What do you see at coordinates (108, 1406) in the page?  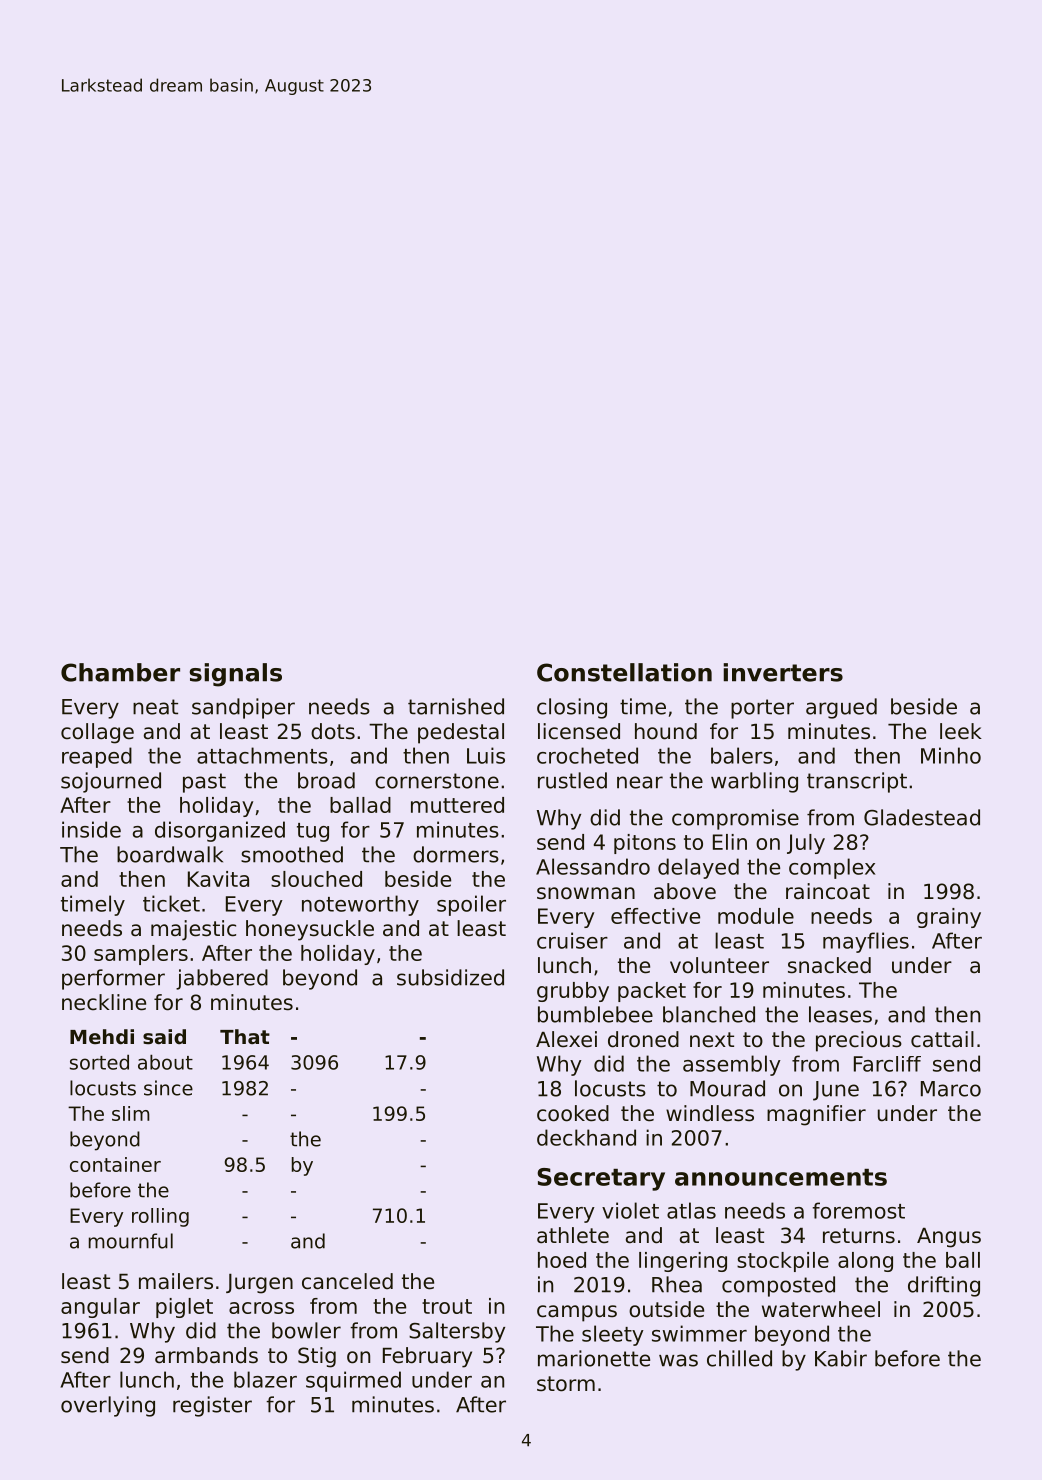 I see `overlying` at bounding box center [108, 1406].
